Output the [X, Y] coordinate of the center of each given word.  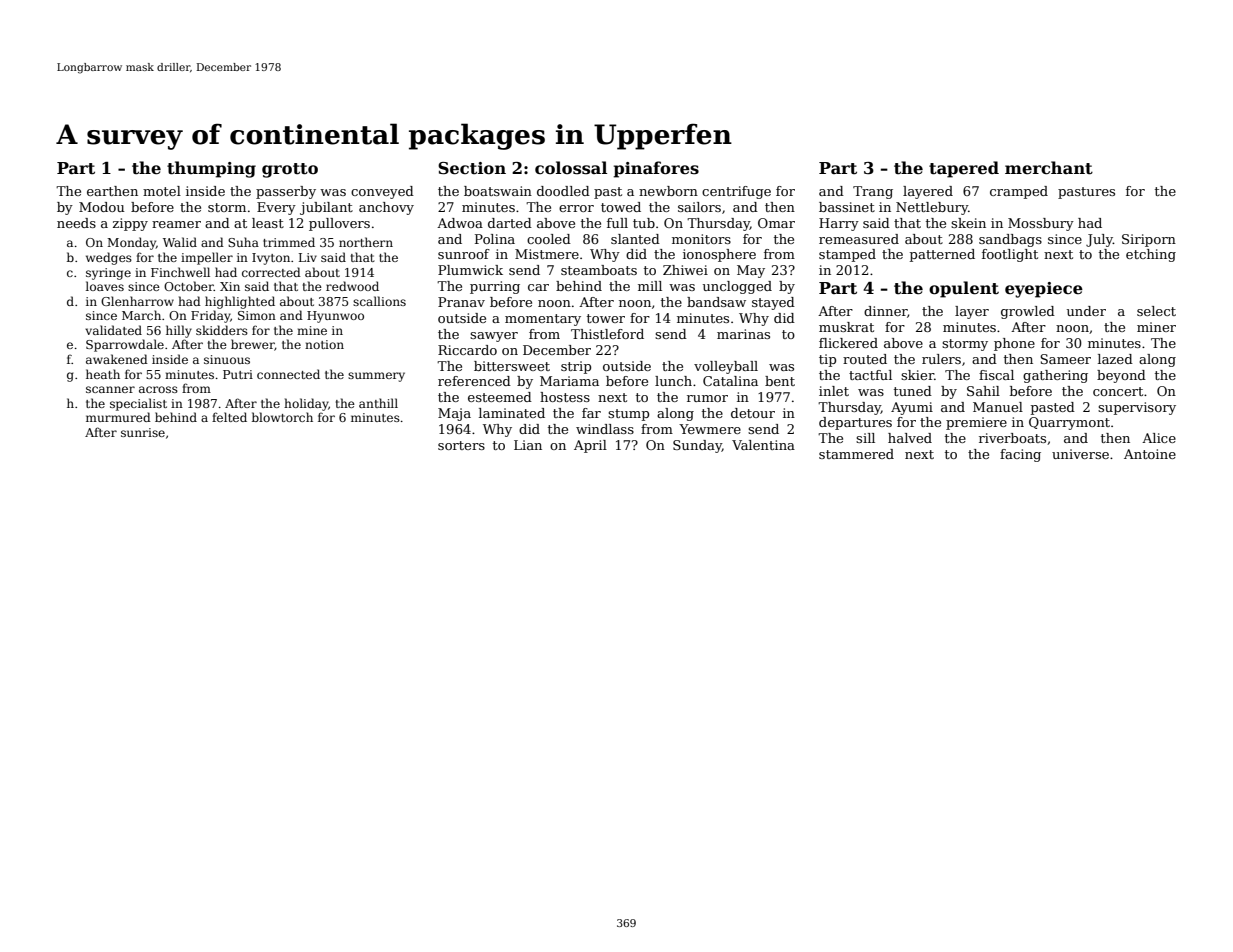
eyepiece [1044, 290]
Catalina [730, 381]
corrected [271, 272]
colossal [571, 168]
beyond [1121, 376]
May [751, 271]
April [590, 446]
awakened [117, 359]
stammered [856, 454]
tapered [964, 169]
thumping [211, 169]
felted [229, 417]
